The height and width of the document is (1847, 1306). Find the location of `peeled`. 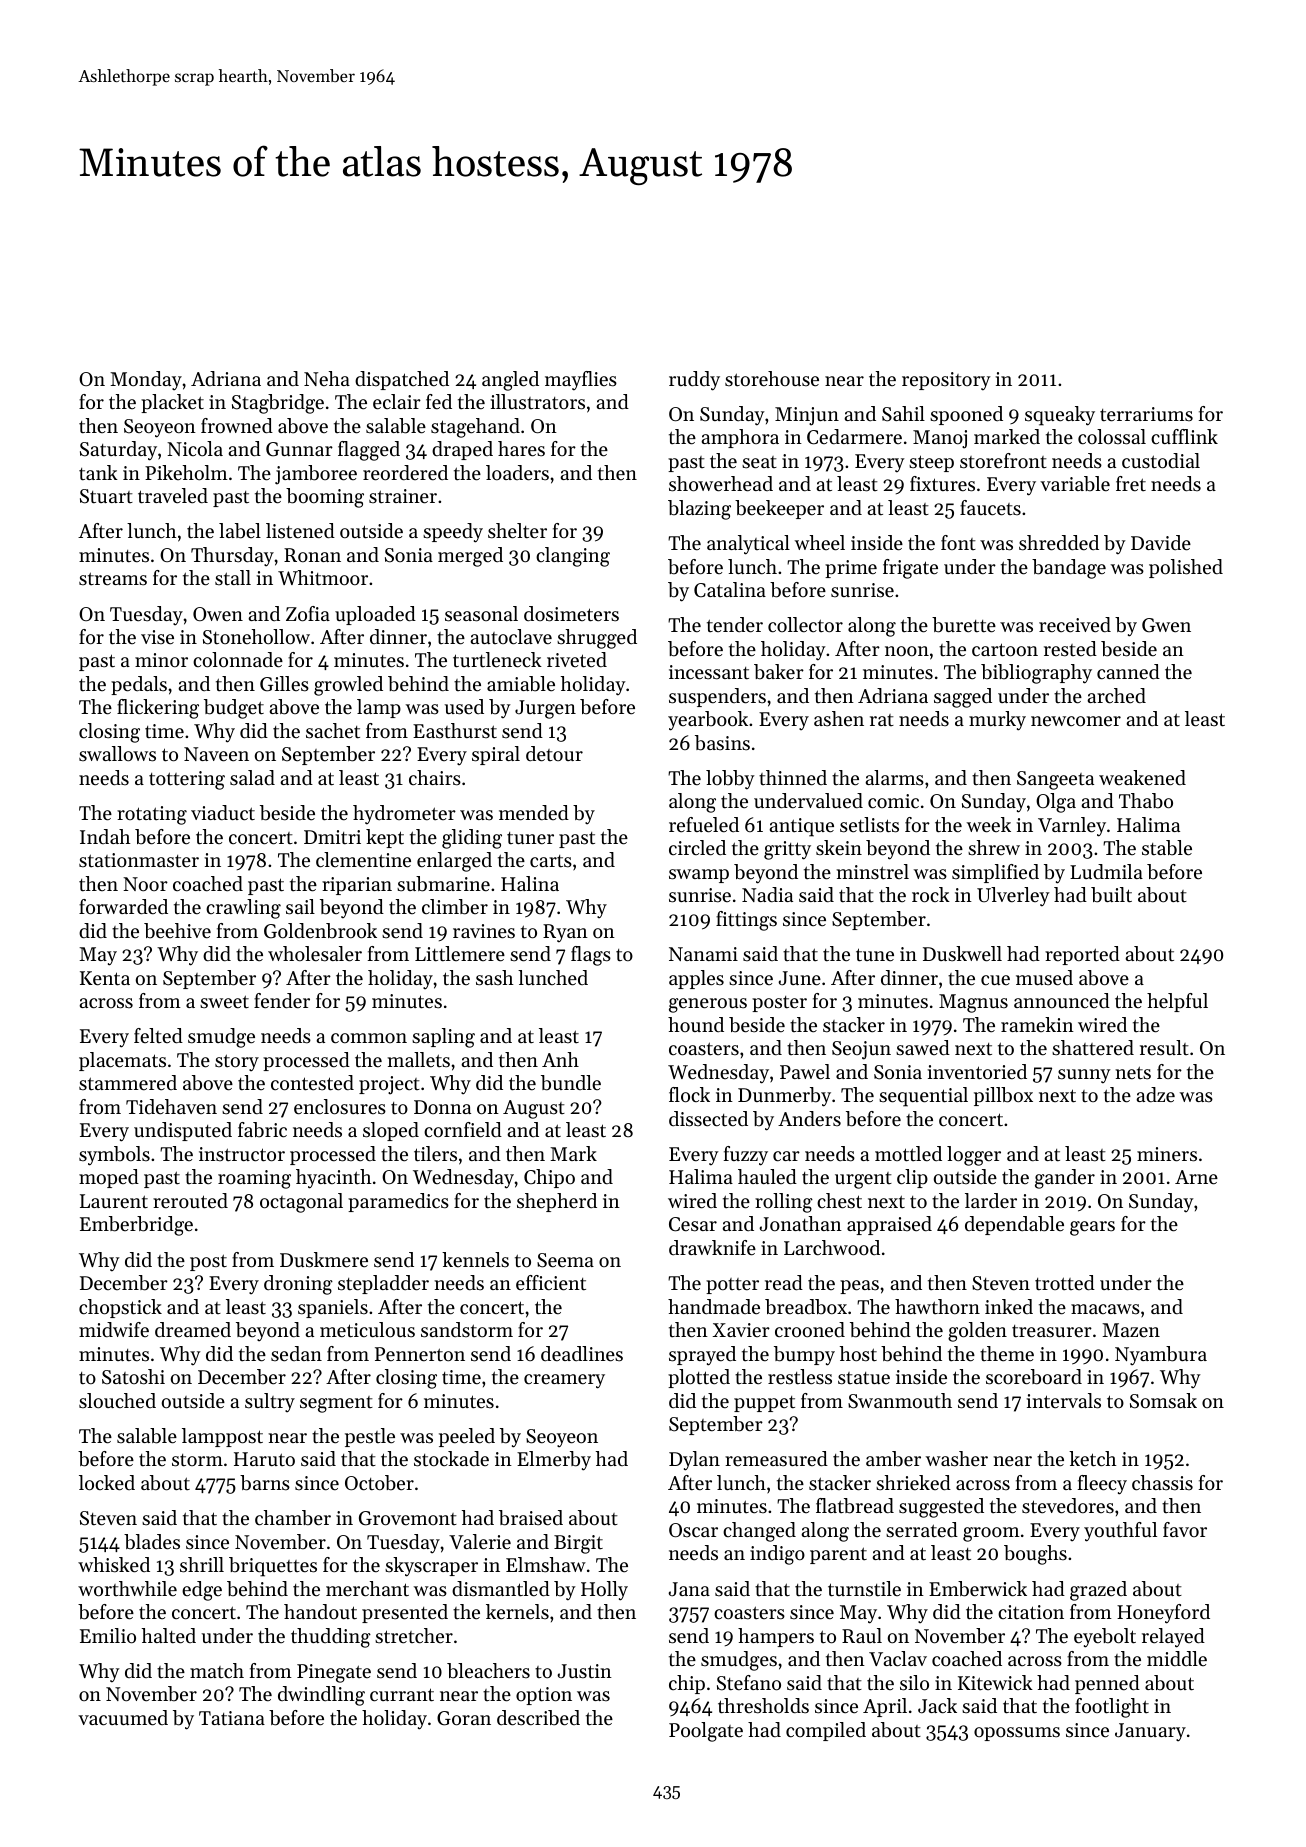

peeled is located at coordinates (467, 1437).
